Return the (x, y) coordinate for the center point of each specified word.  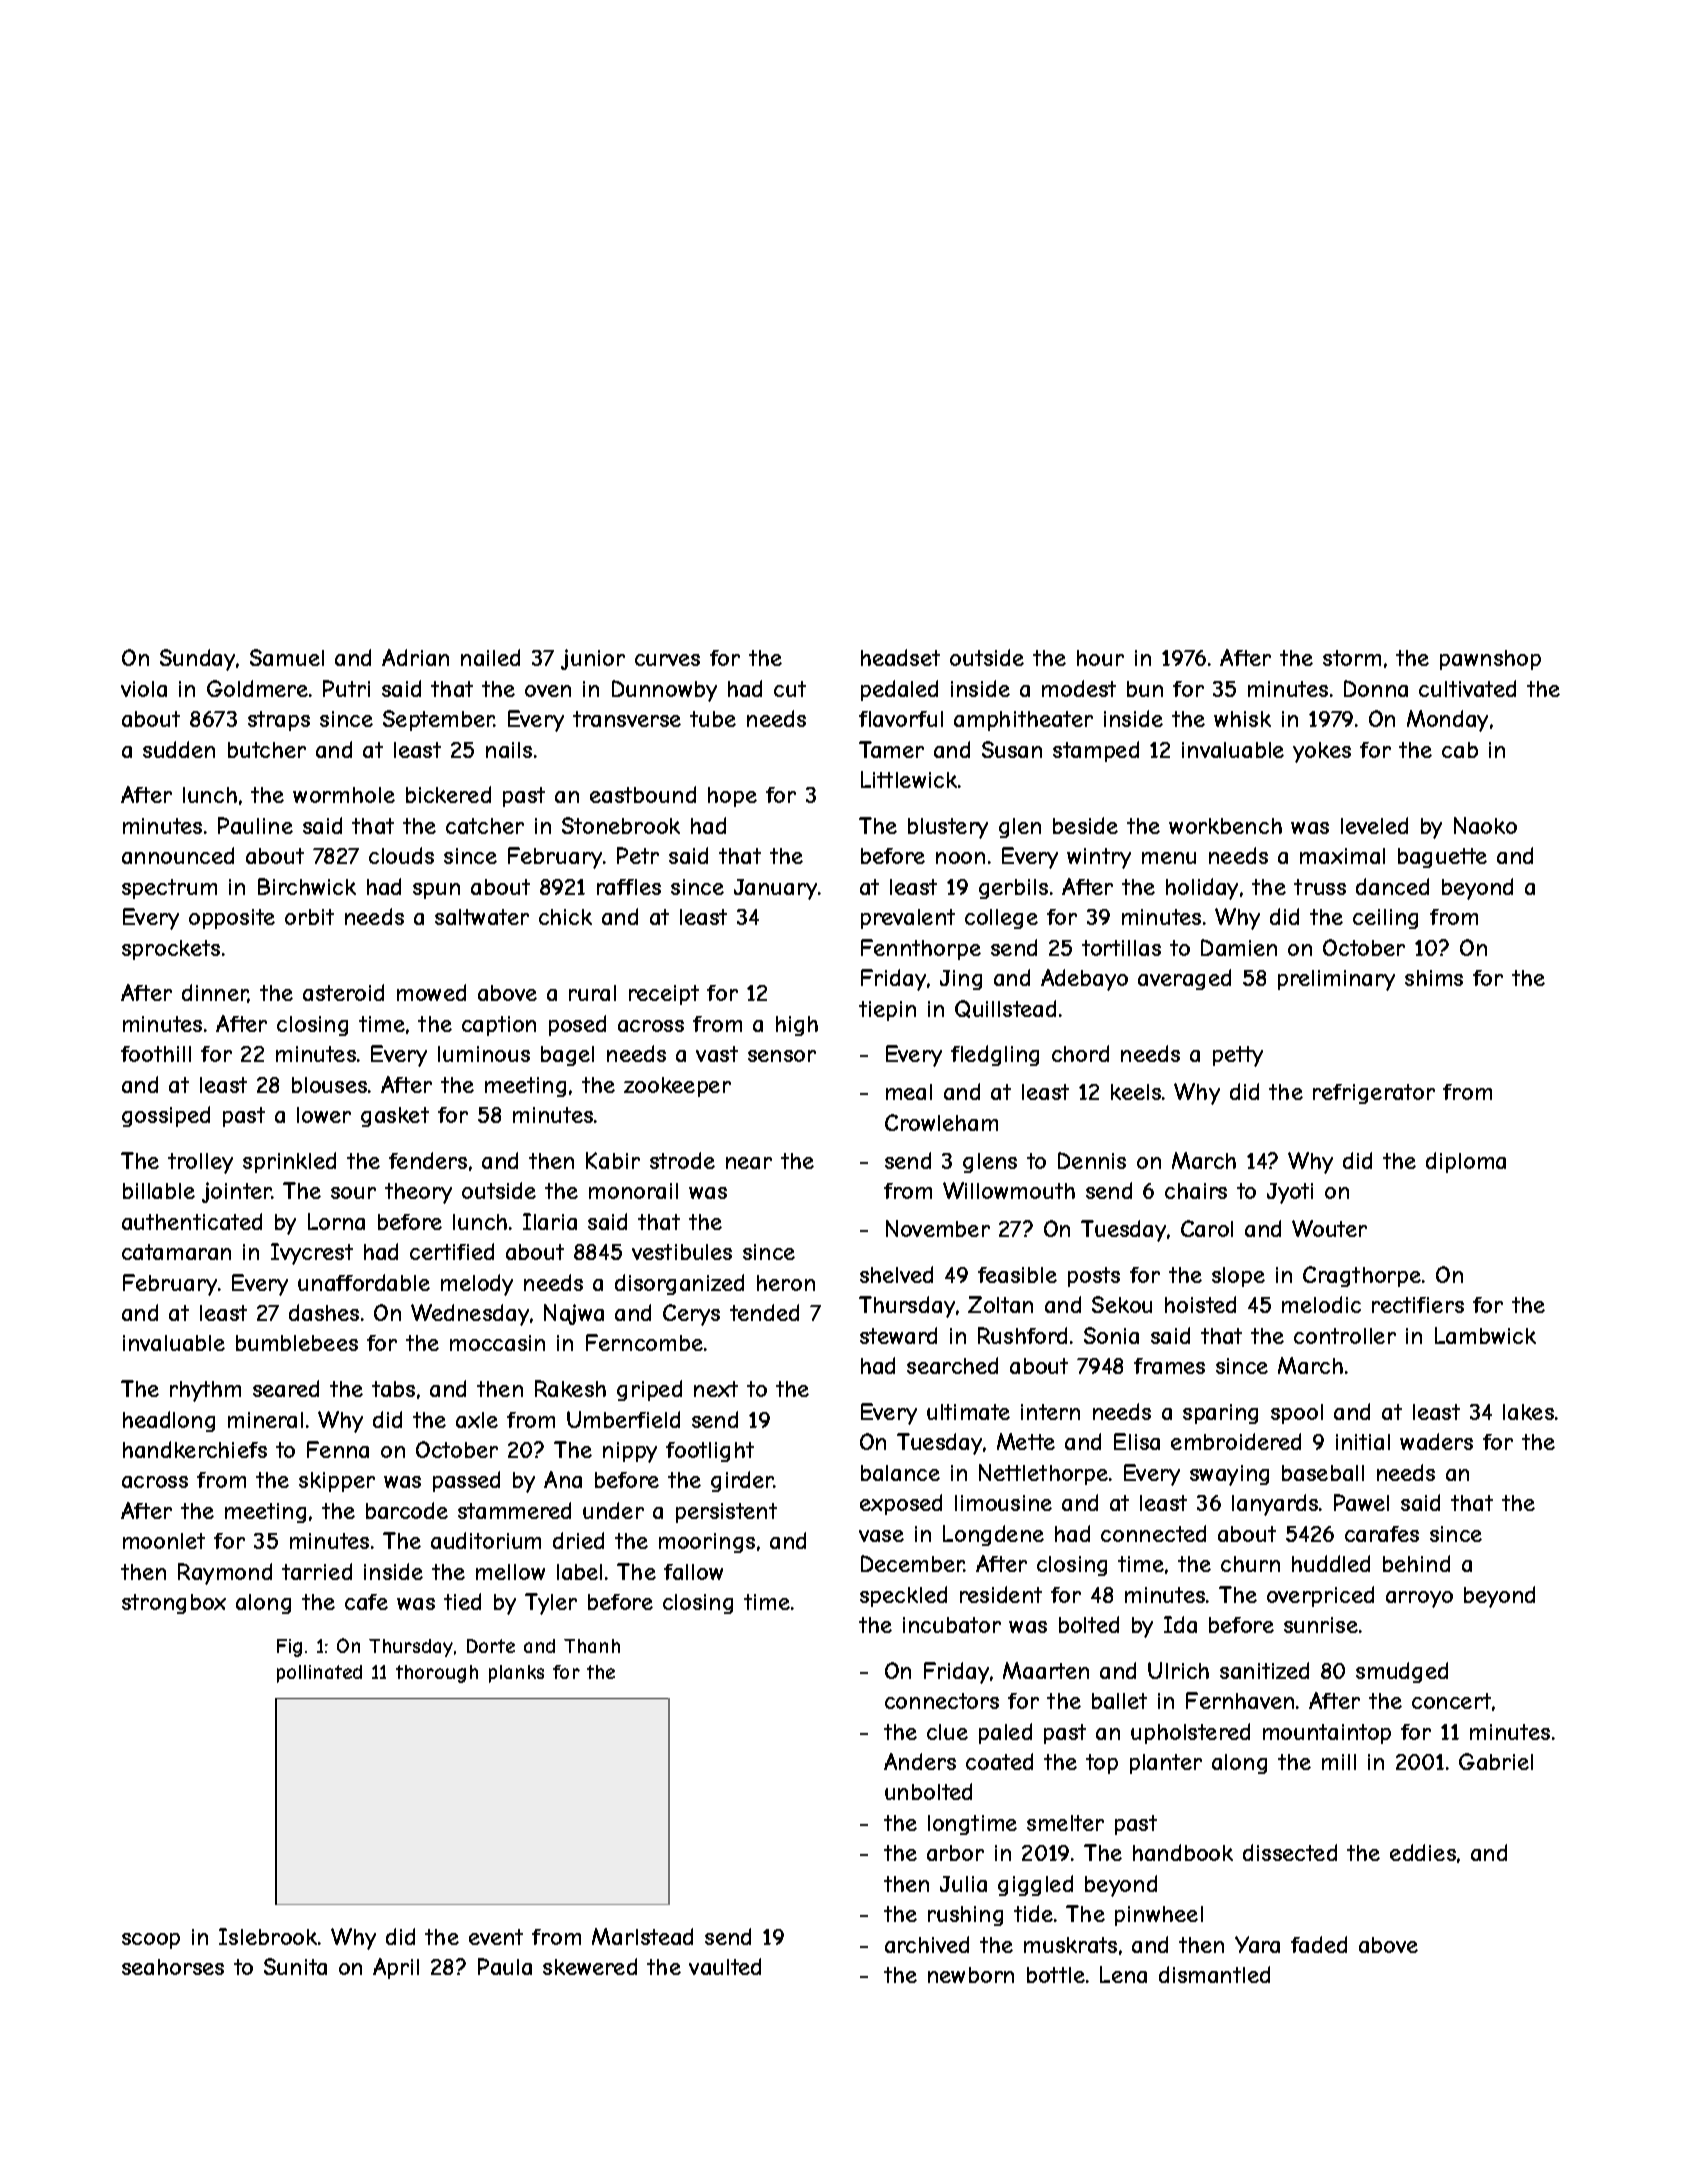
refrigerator (1374, 1094)
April (396, 1968)
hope (732, 797)
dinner (215, 993)
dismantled (1214, 1974)
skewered (590, 1966)
